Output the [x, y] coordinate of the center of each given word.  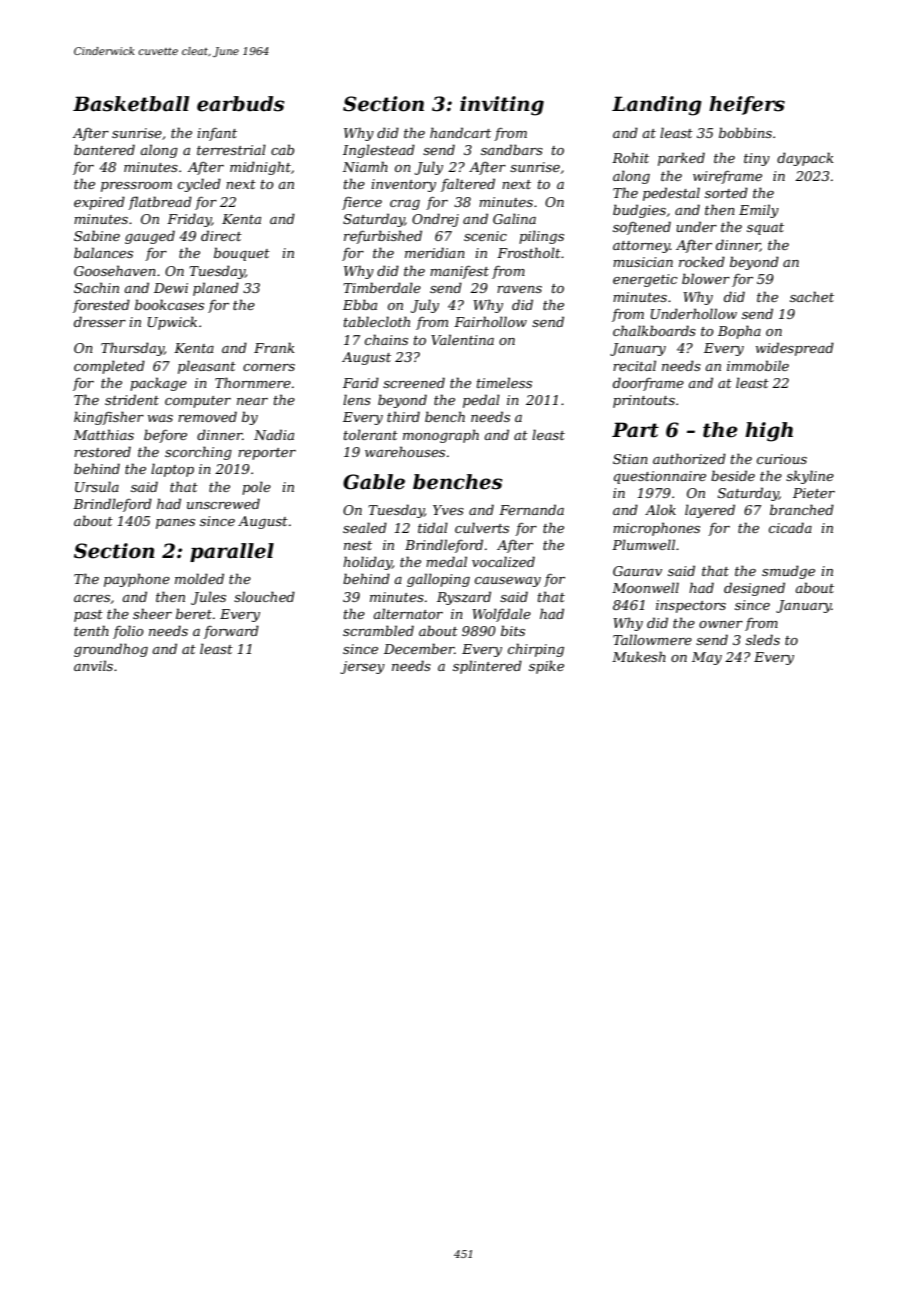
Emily [759, 211]
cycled [199, 185]
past [88, 616]
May [707, 658]
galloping [438, 580]
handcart [460, 132]
